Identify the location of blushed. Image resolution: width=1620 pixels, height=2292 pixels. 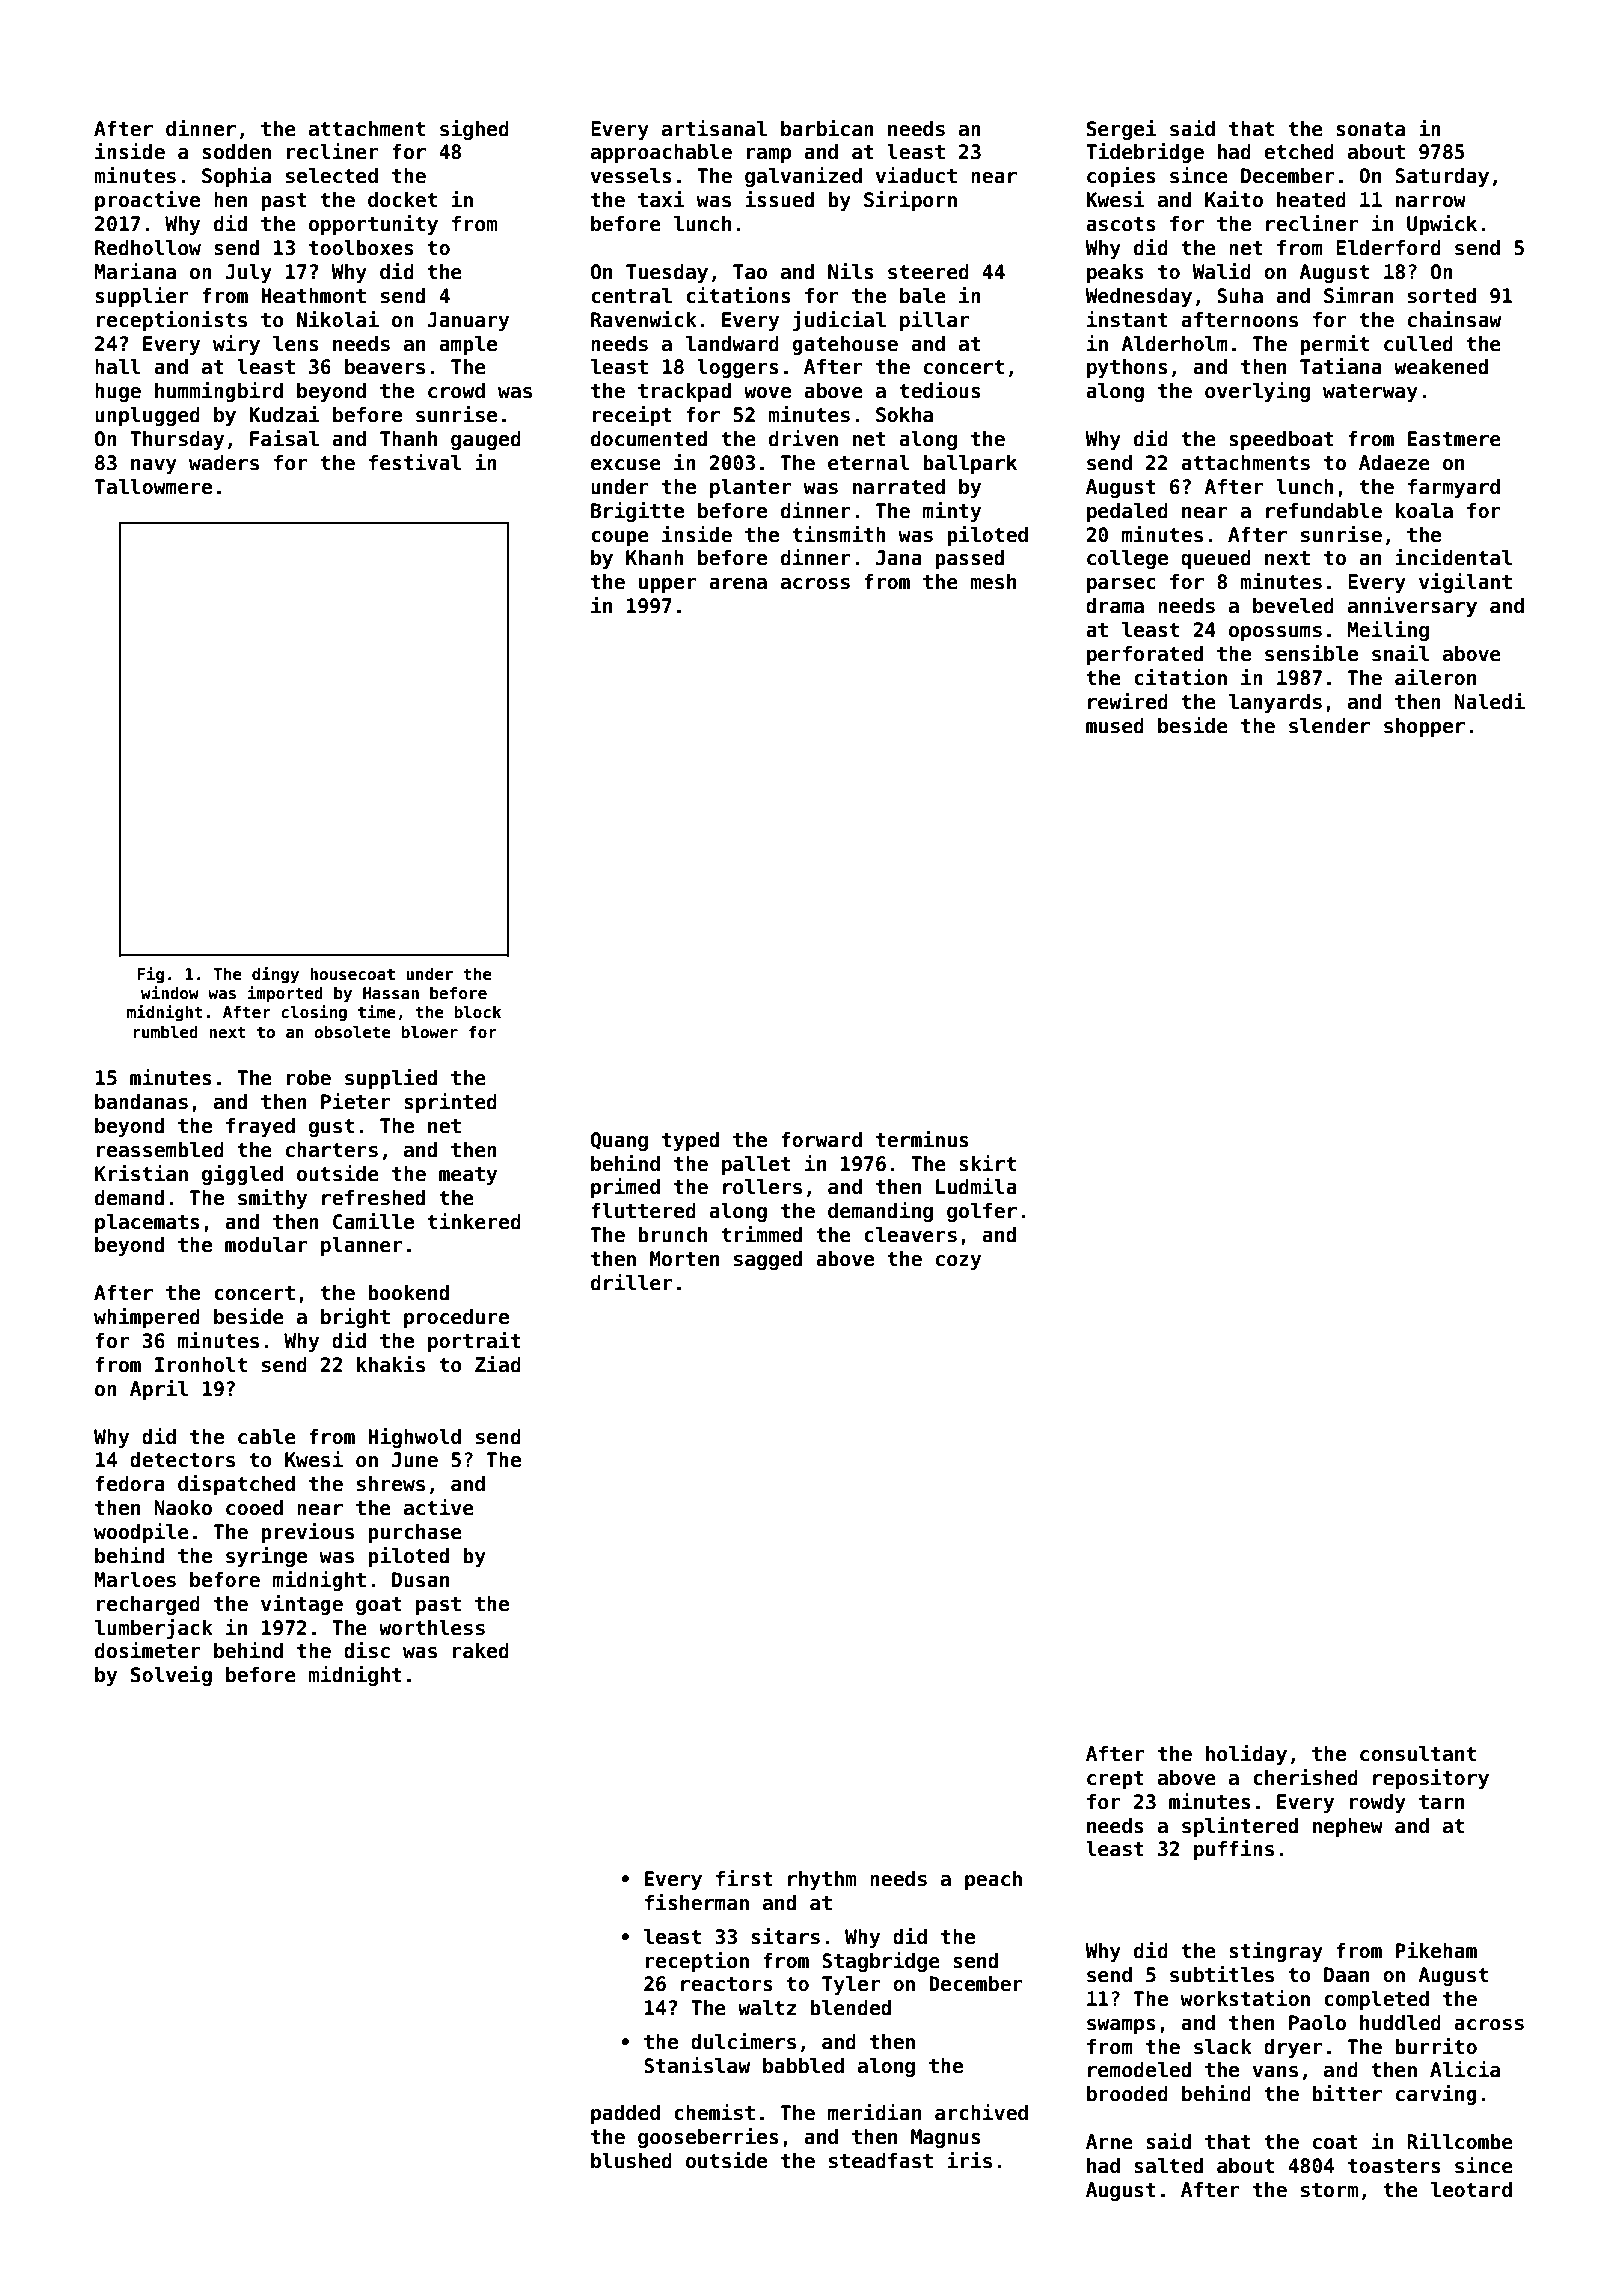
(631, 2161).
